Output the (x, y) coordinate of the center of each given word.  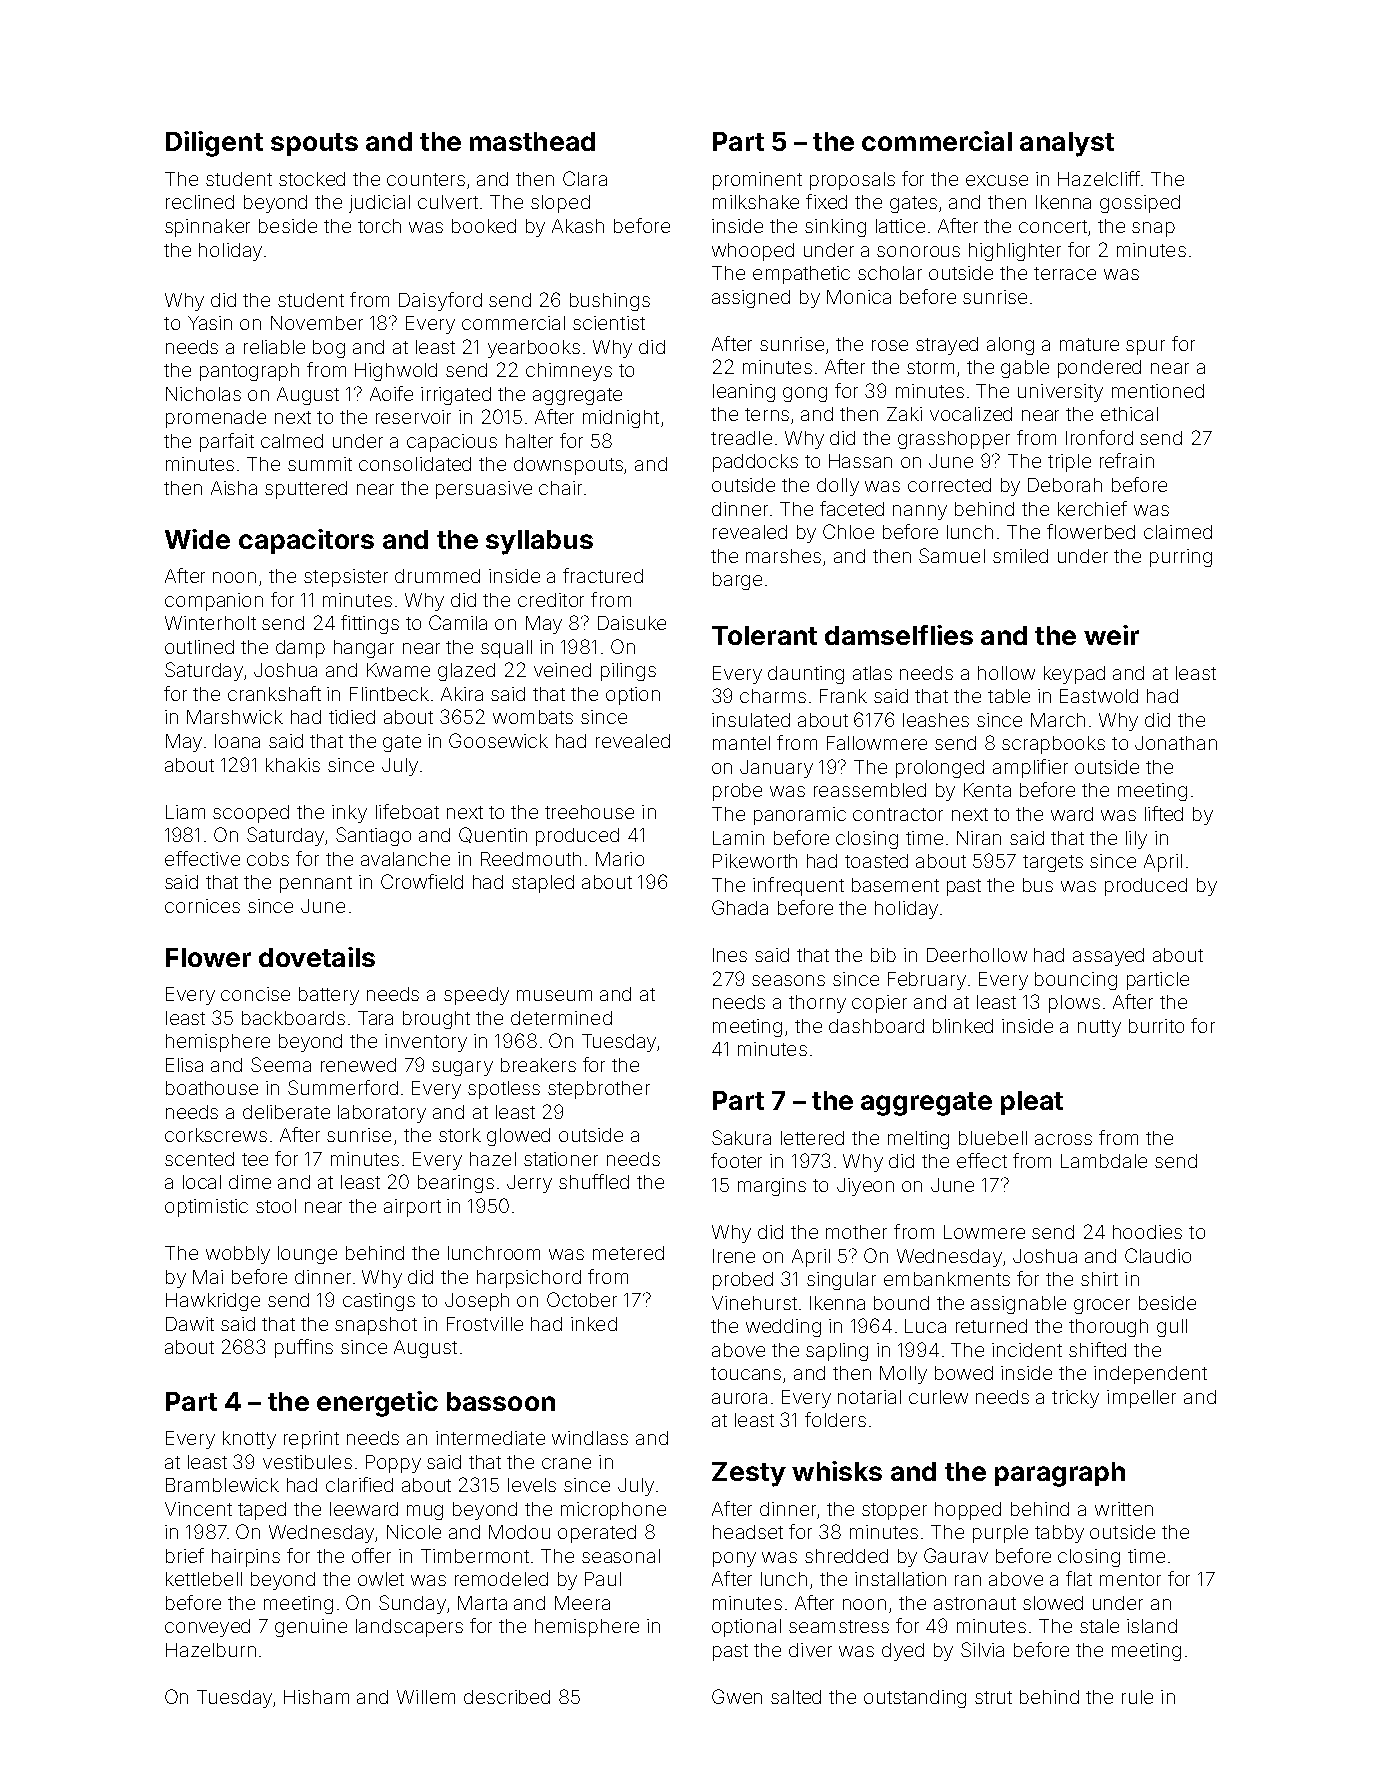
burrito (1156, 1026)
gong (805, 394)
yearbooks (534, 349)
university (1060, 393)
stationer (561, 1159)
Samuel (952, 555)
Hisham (316, 1697)
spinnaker (207, 228)
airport (412, 1208)
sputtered (306, 490)
